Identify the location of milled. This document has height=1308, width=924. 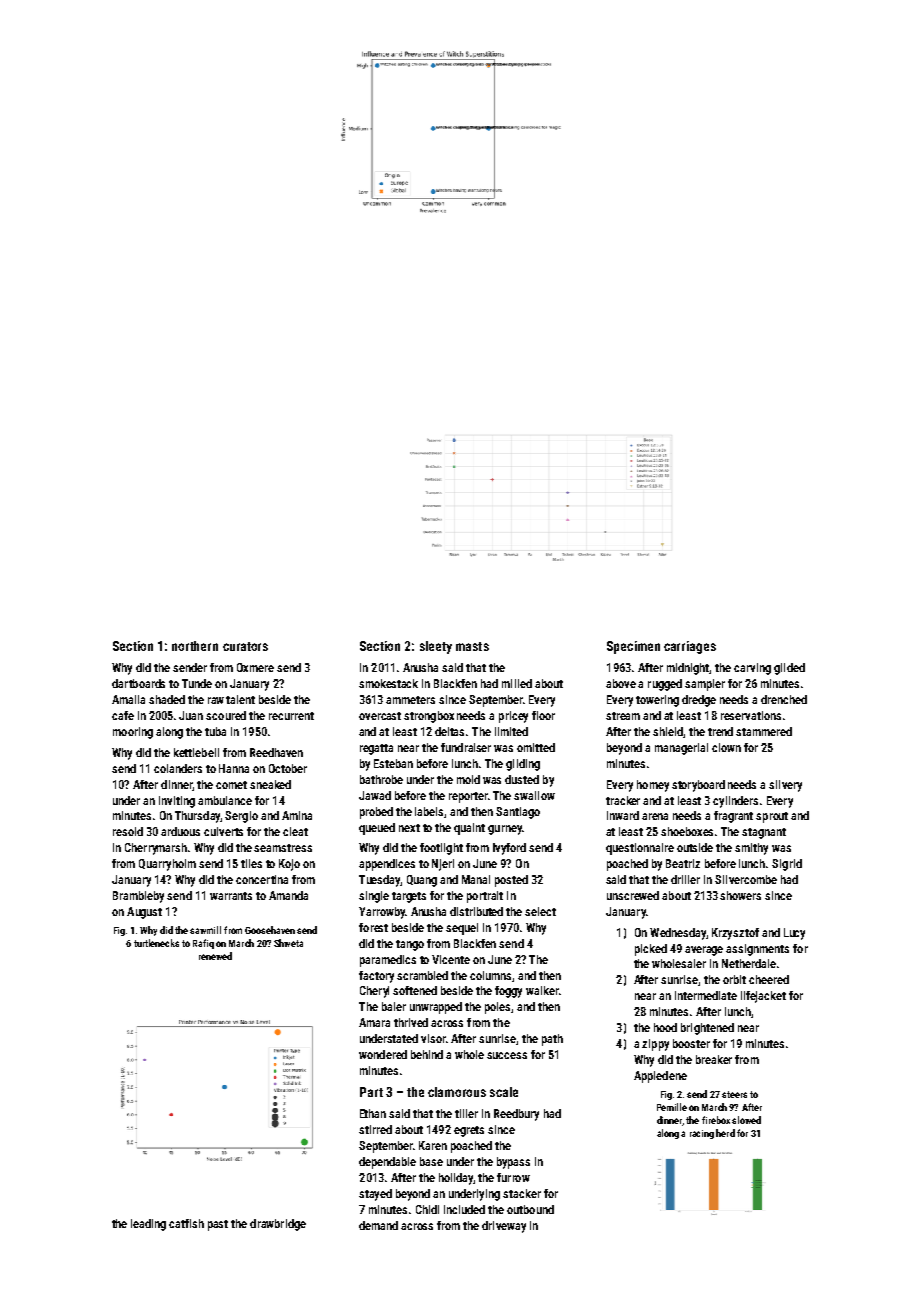
(517, 683).
